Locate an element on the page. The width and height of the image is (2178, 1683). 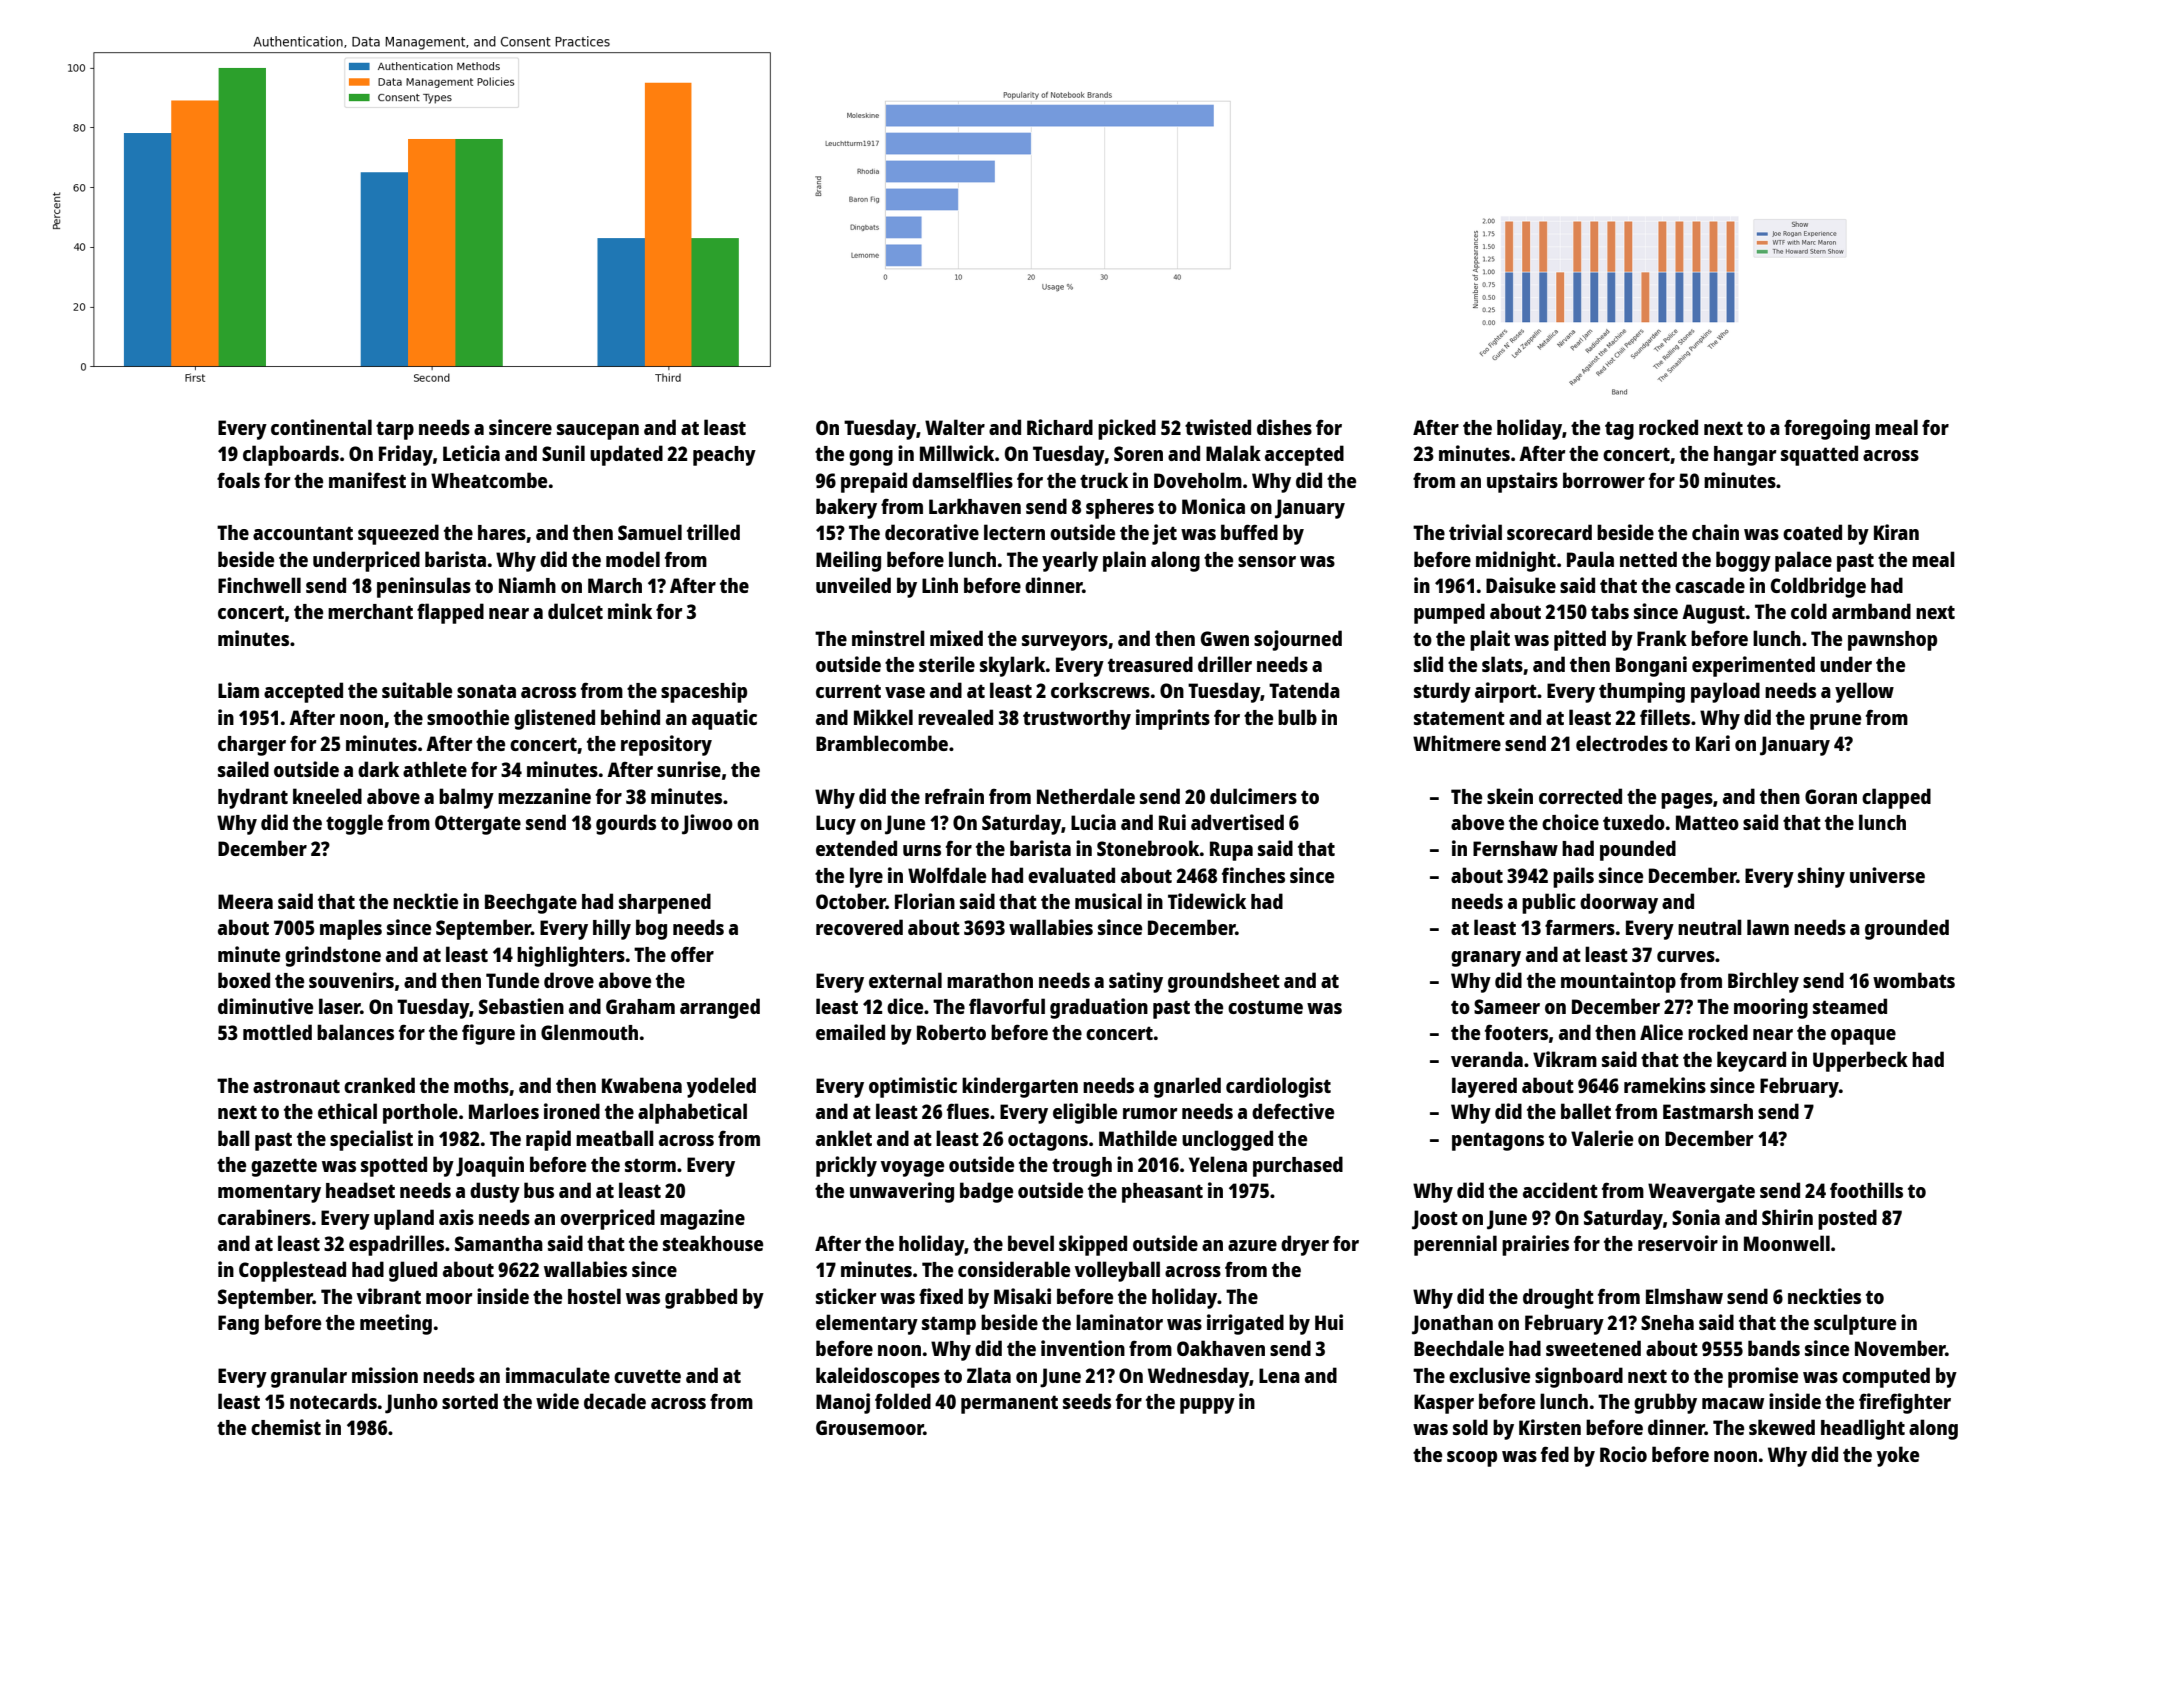
pheasant is located at coordinates (1162, 1193).
